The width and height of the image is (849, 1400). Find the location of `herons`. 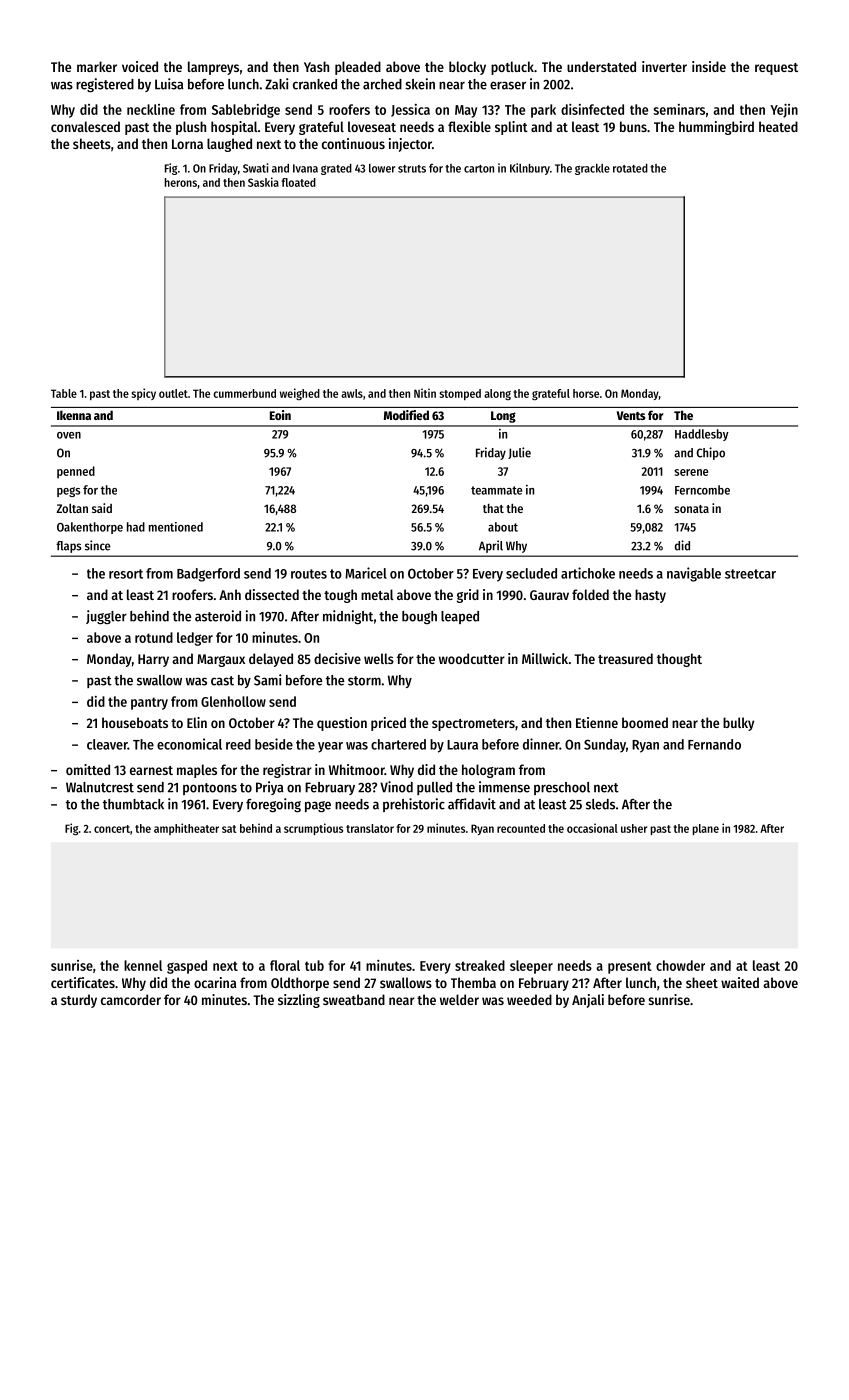

herons is located at coordinates (181, 182).
